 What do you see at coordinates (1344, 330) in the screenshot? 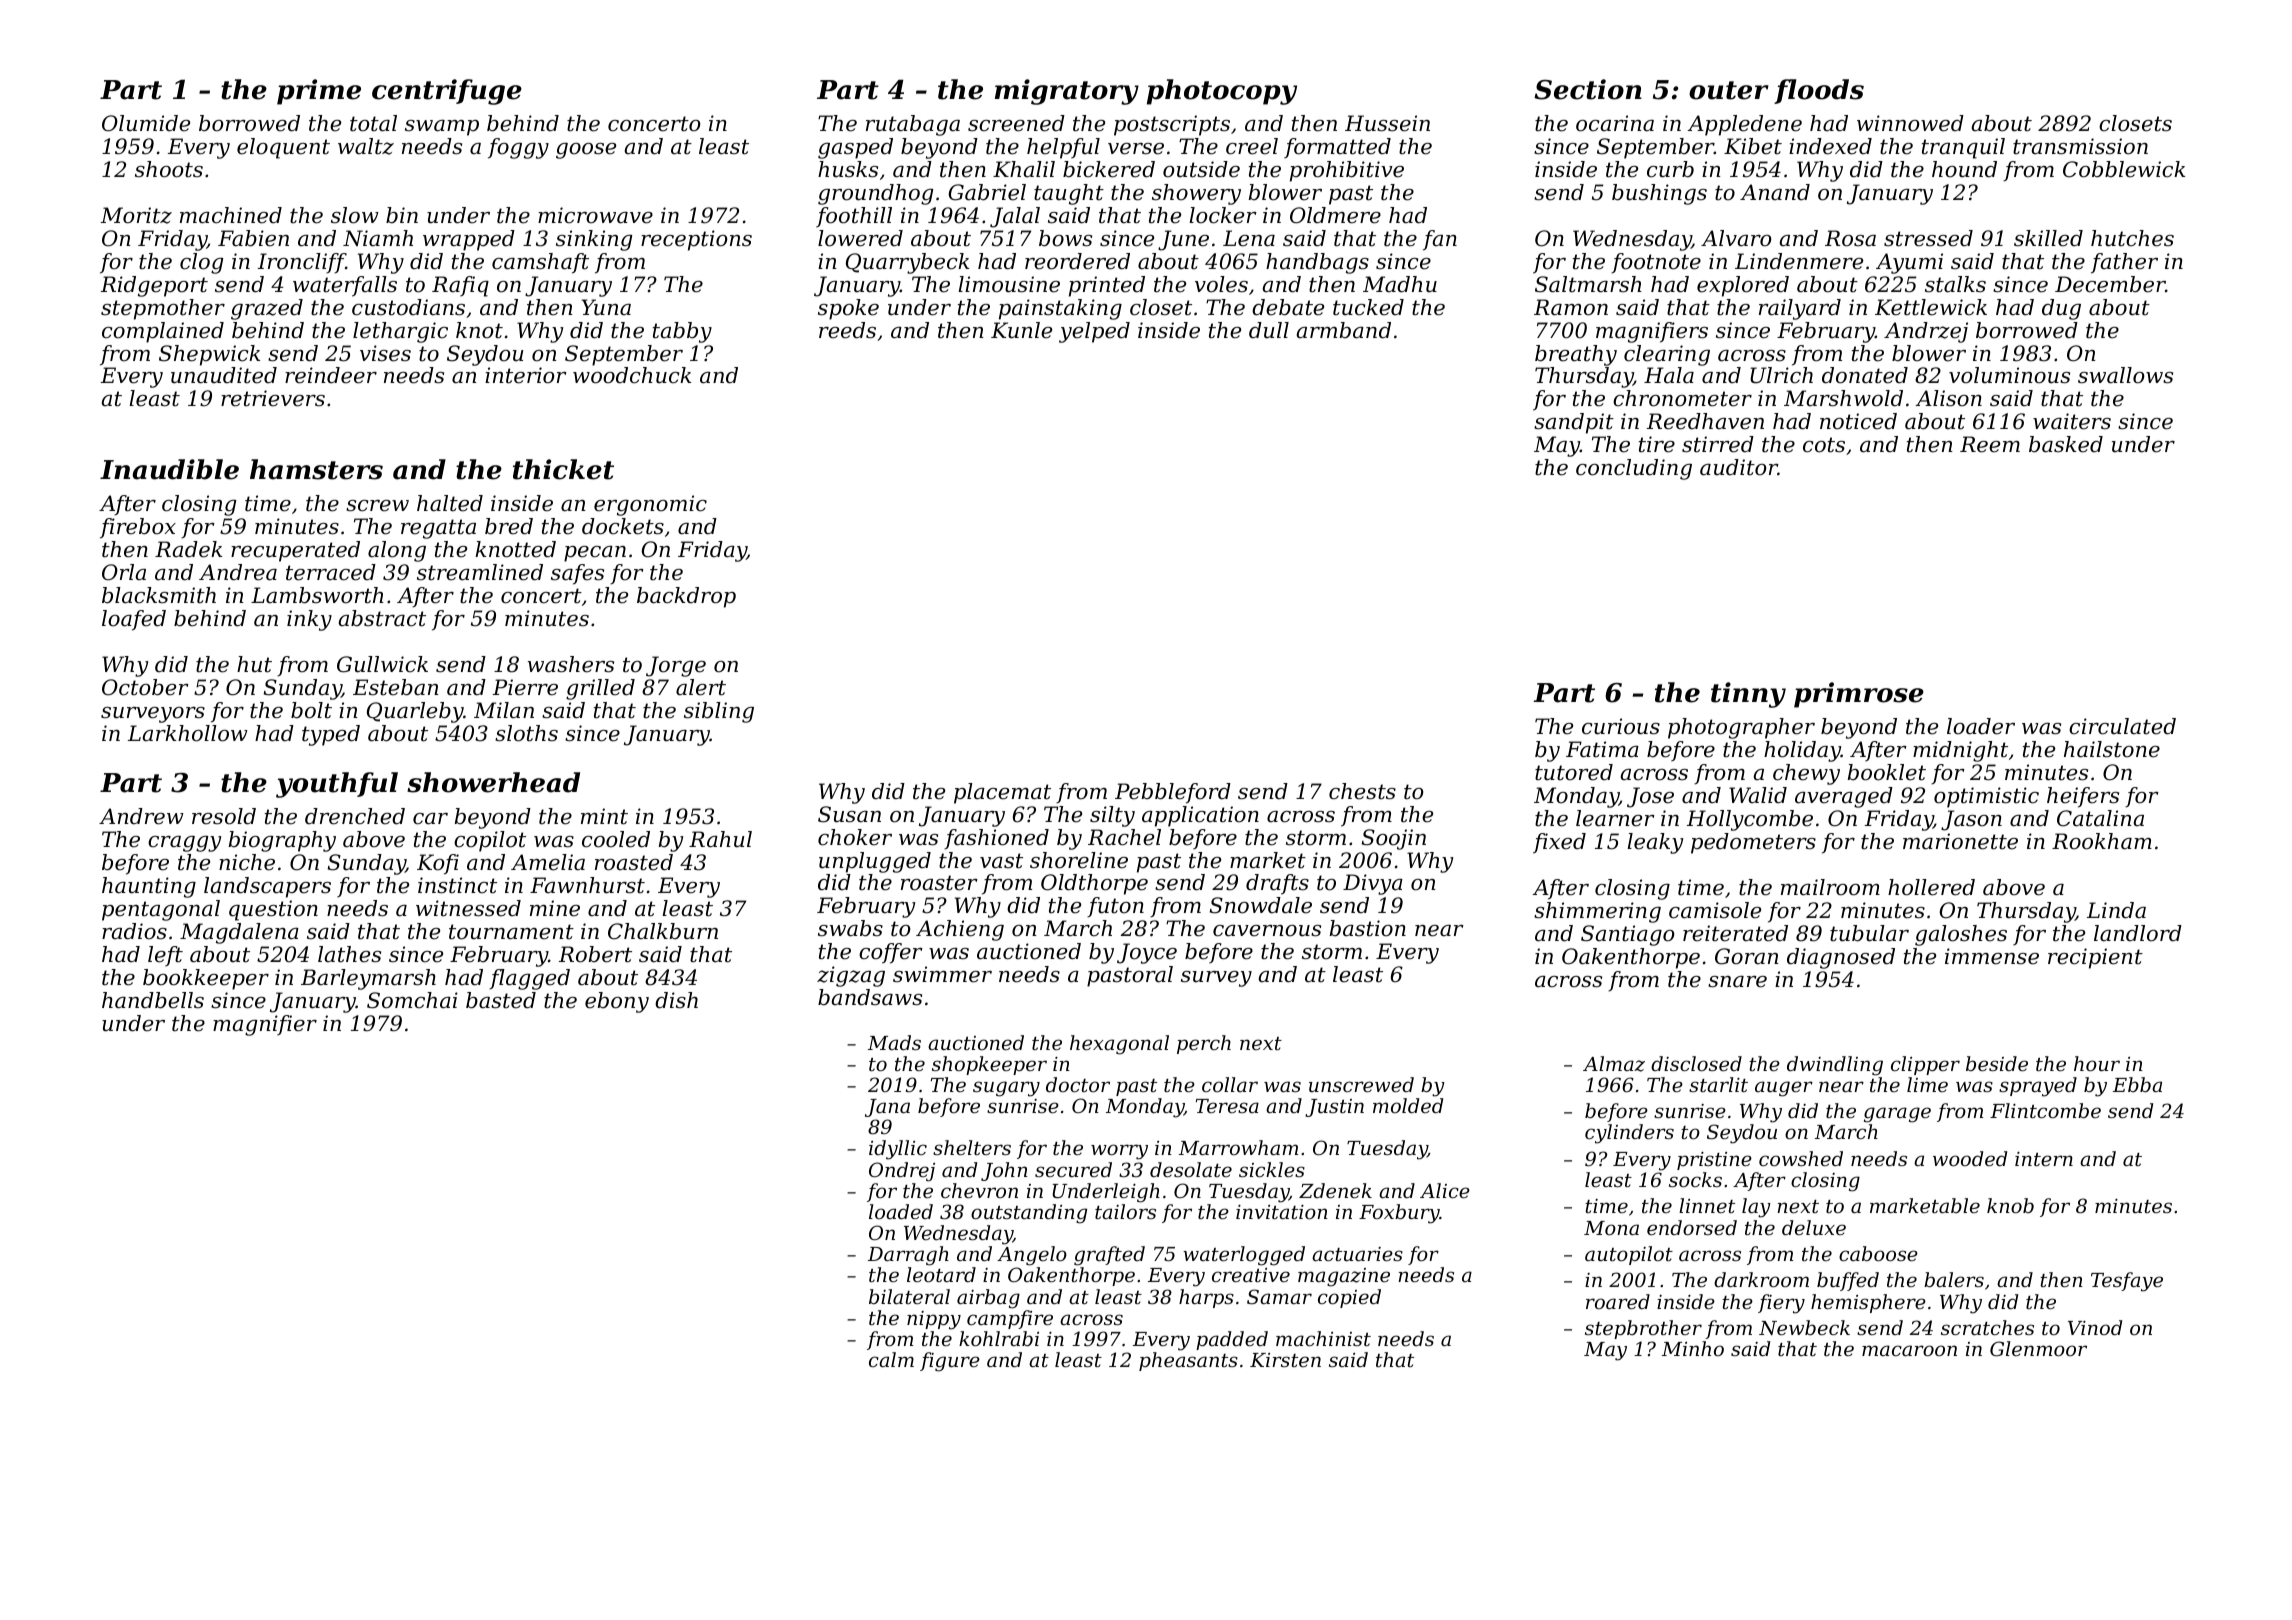
I see `armband` at bounding box center [1344, 330].
